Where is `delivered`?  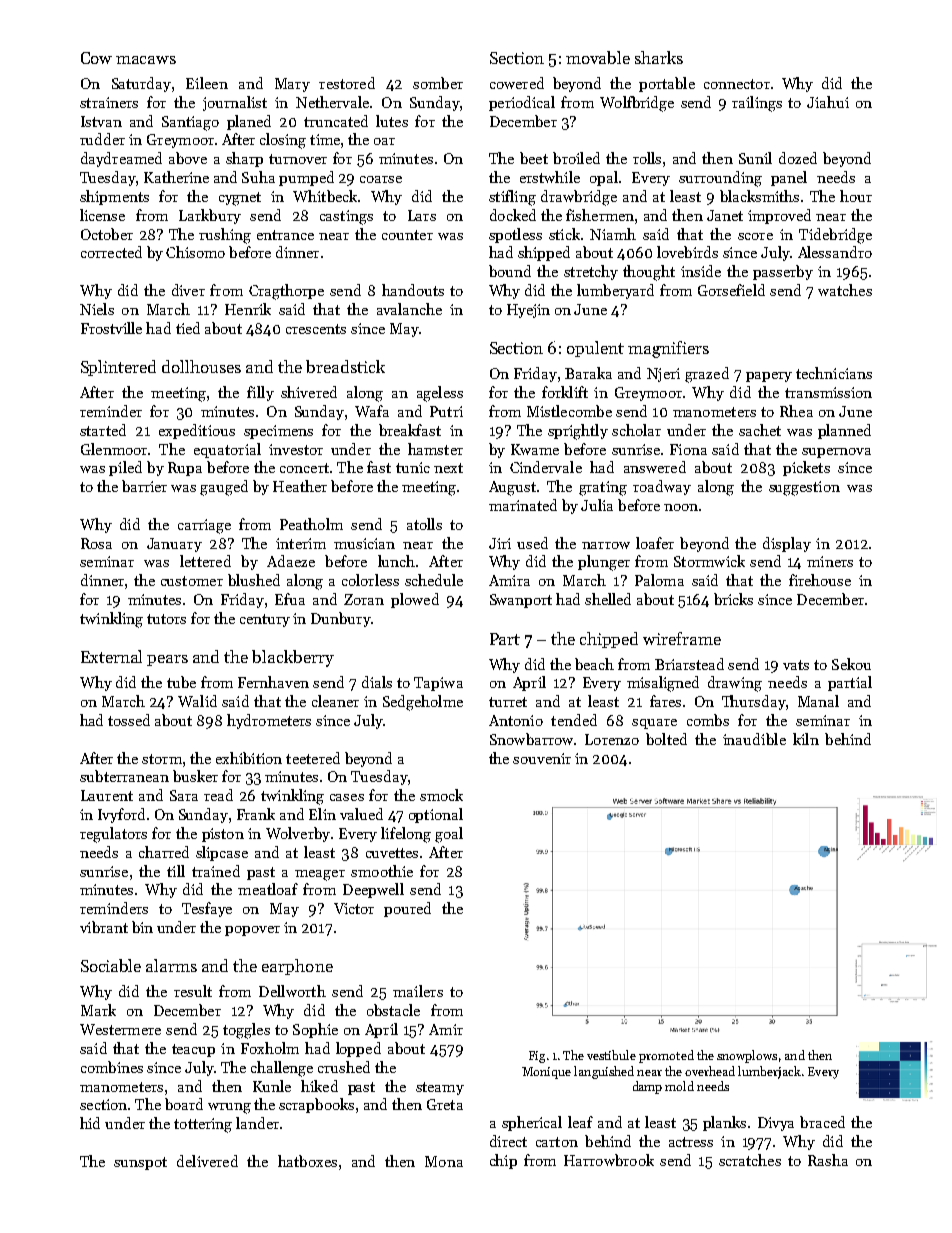 delivered is located at coordinates (207, 1161).
